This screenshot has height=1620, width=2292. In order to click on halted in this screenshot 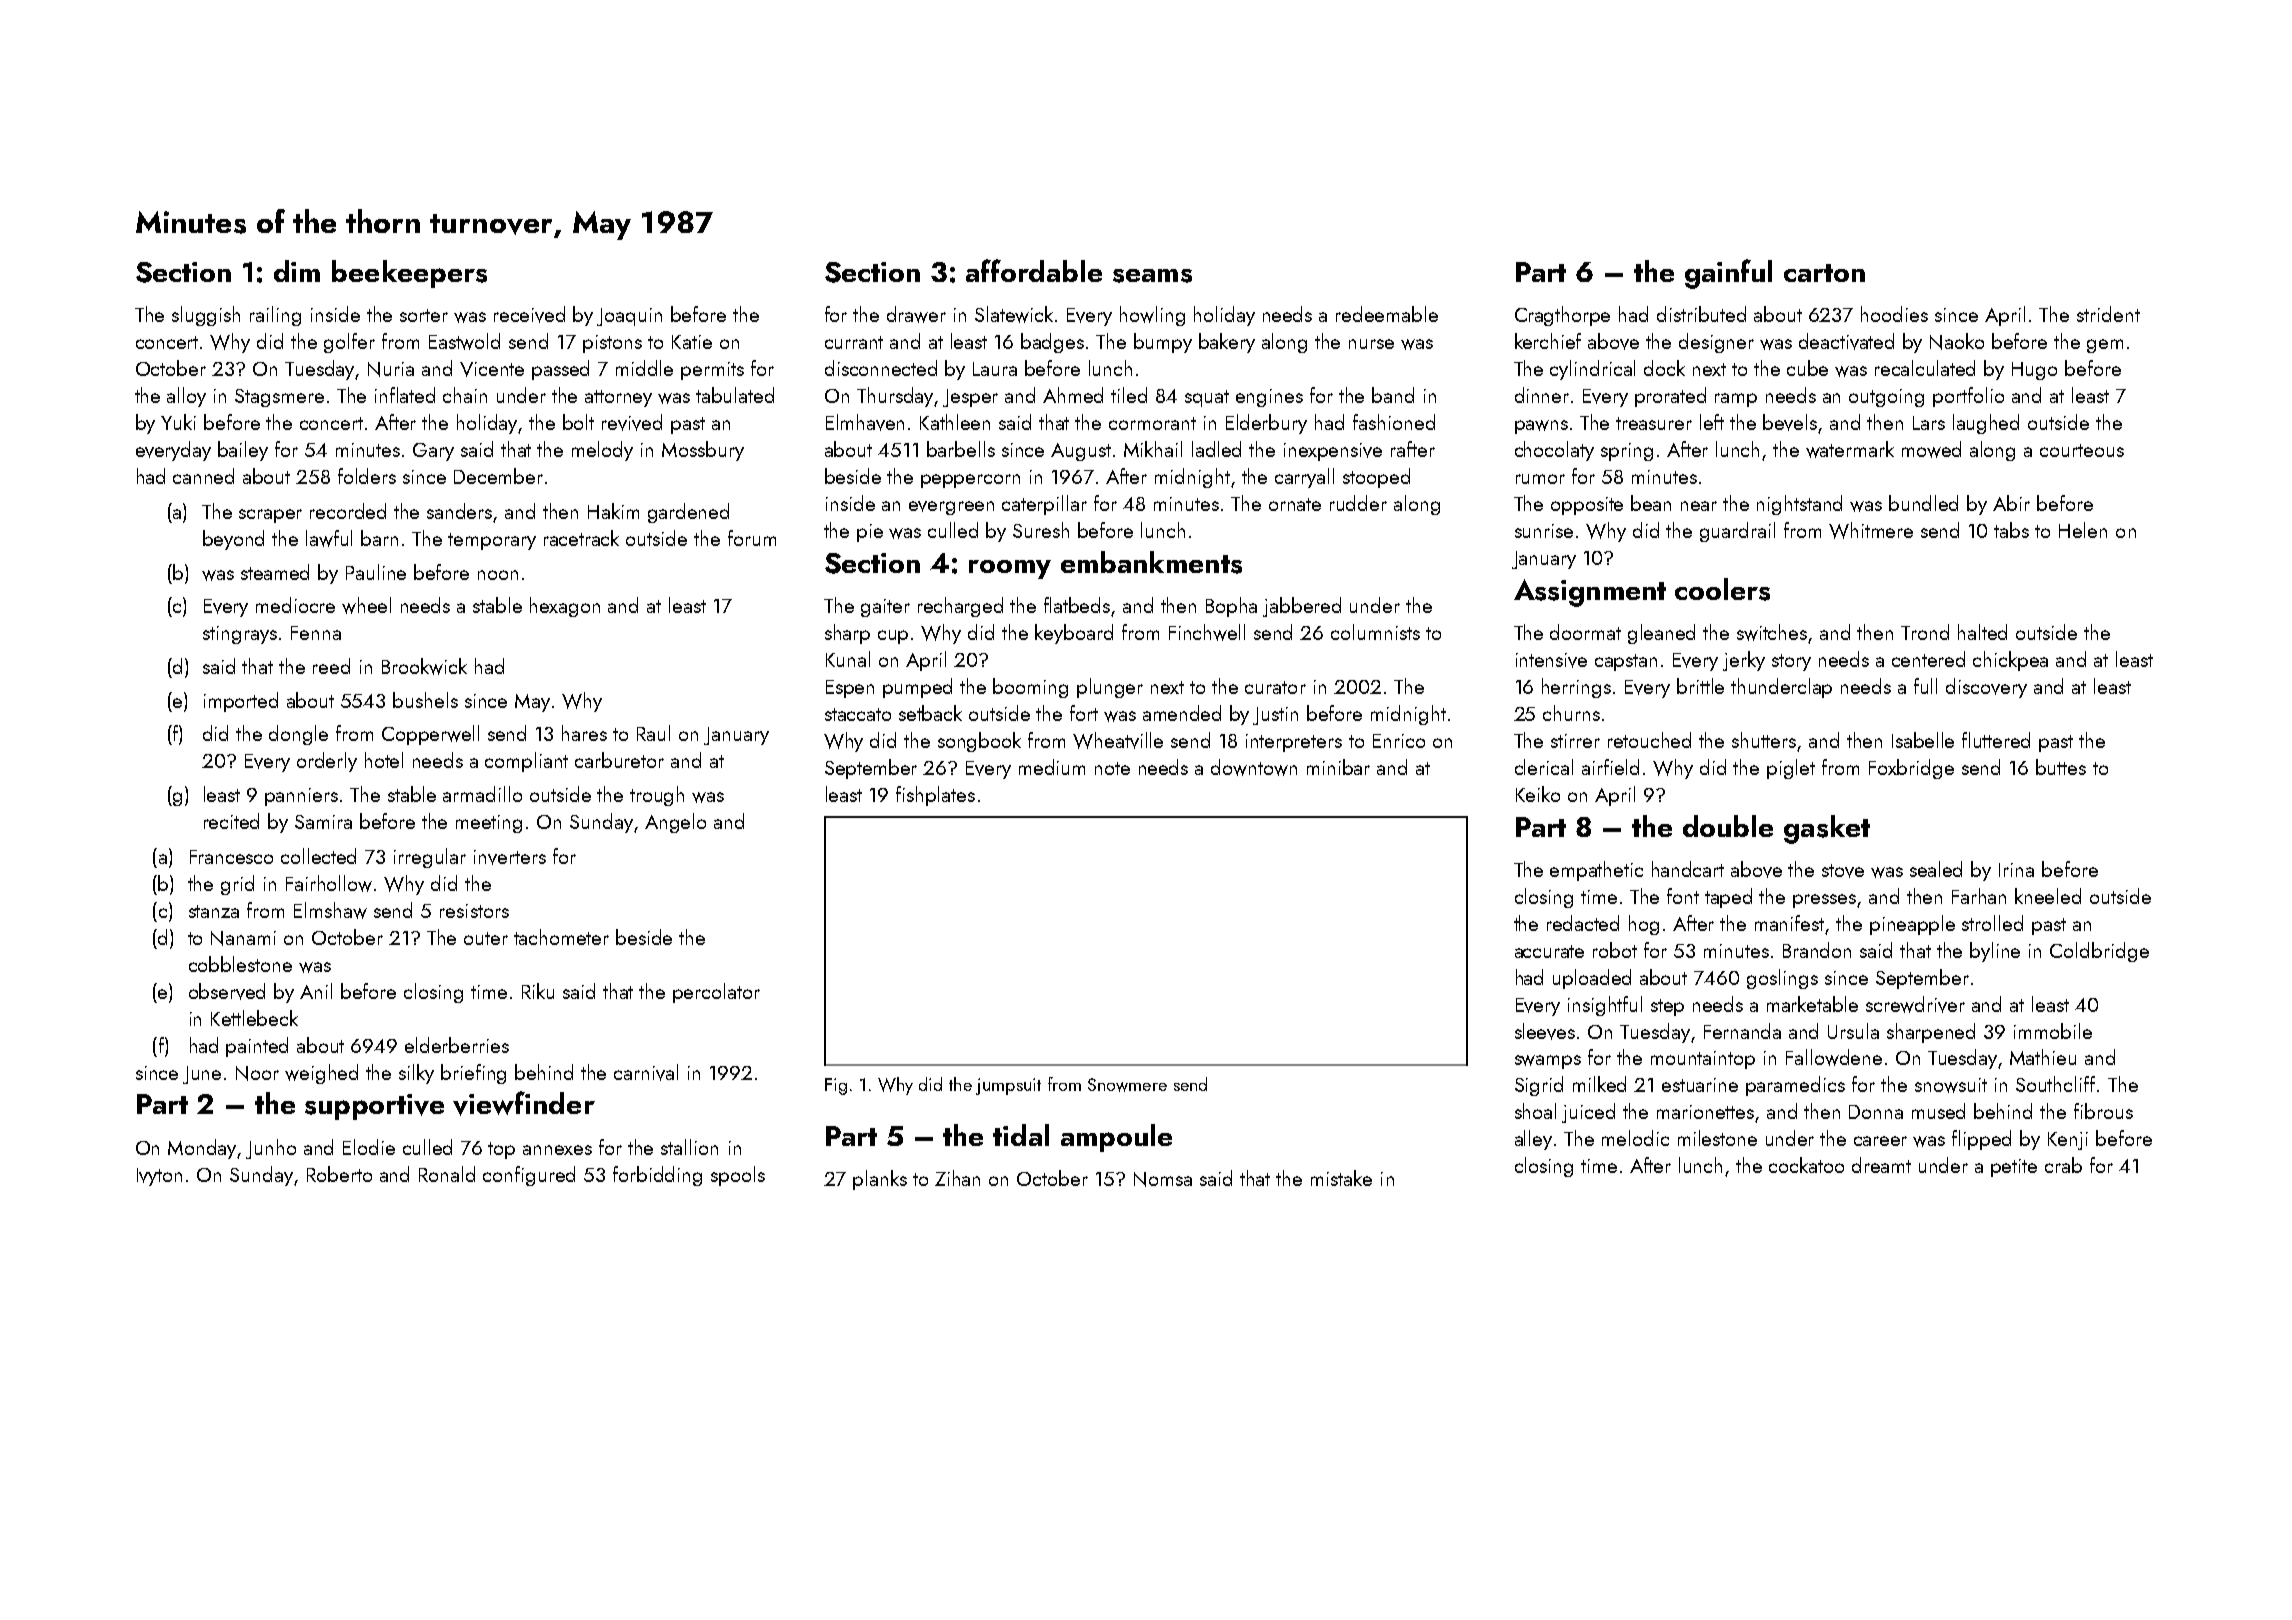, I will do `click(1982, 632)`.
